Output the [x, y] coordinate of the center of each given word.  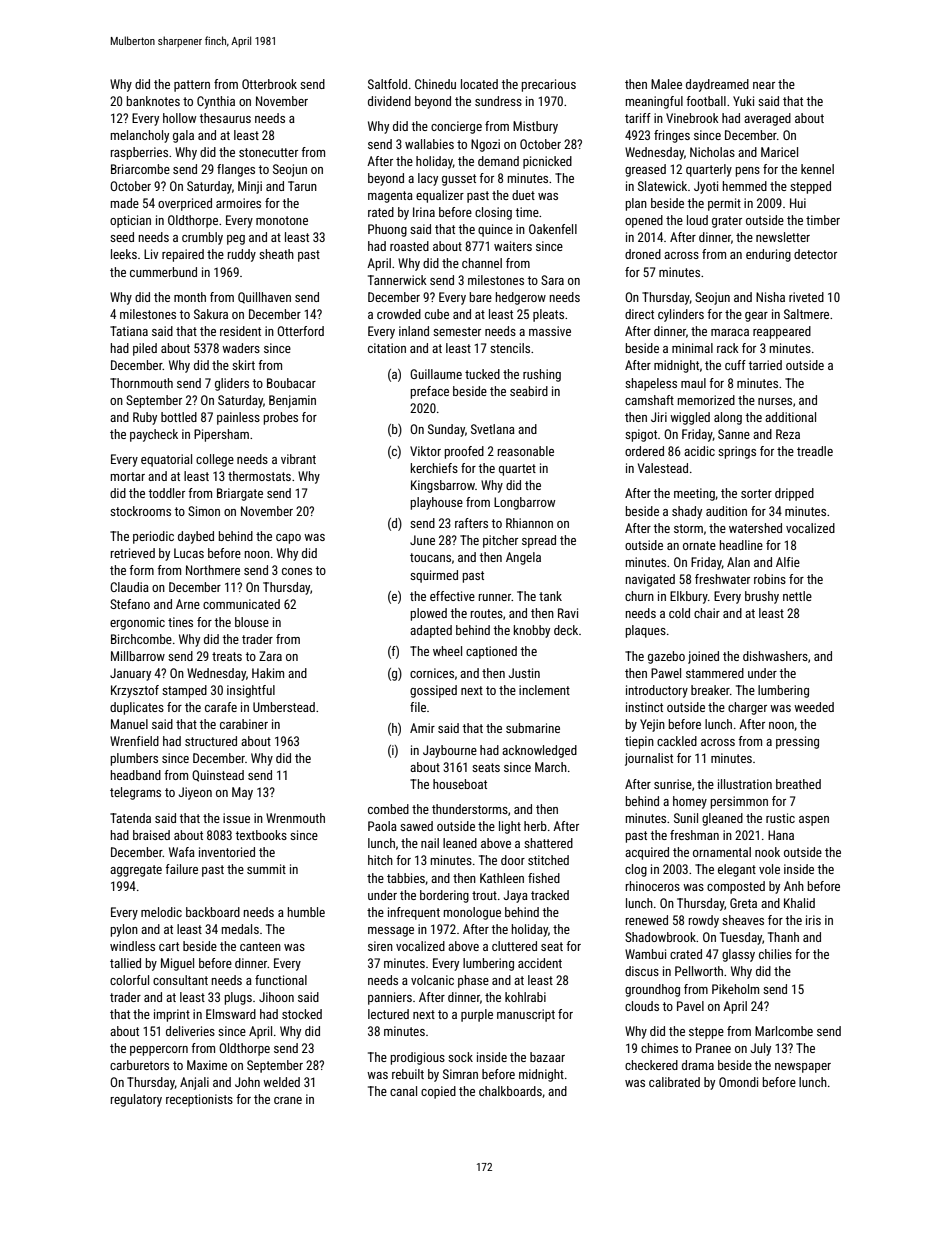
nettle [797, 596]
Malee [666, 84]
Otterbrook [269, 84]
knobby [532, 631]
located [479, 84]
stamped [184, 691]
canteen [260, 946]
